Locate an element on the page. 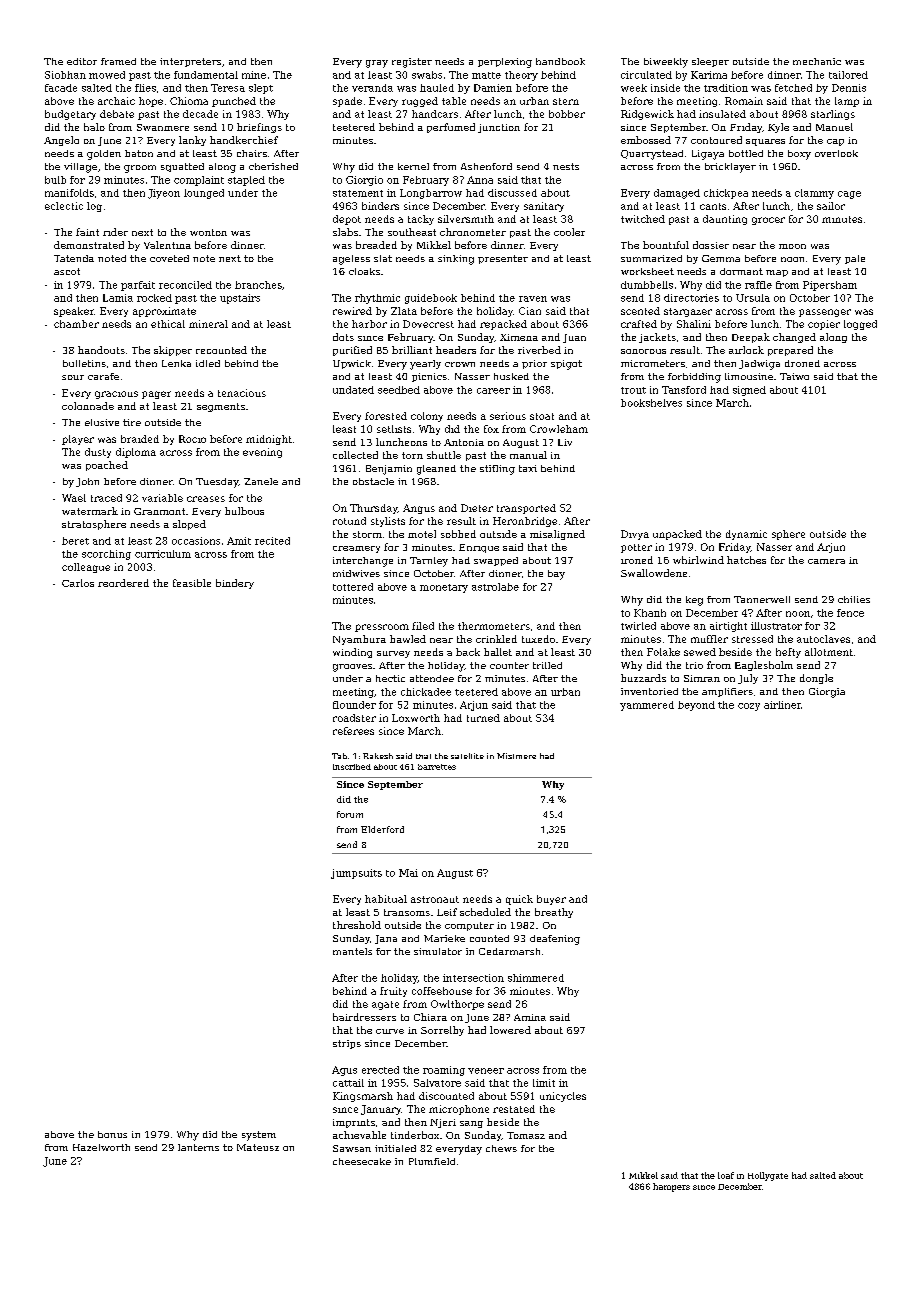 This page has height=1308, width=924. gleaned is located at coordinates (436, 470).
